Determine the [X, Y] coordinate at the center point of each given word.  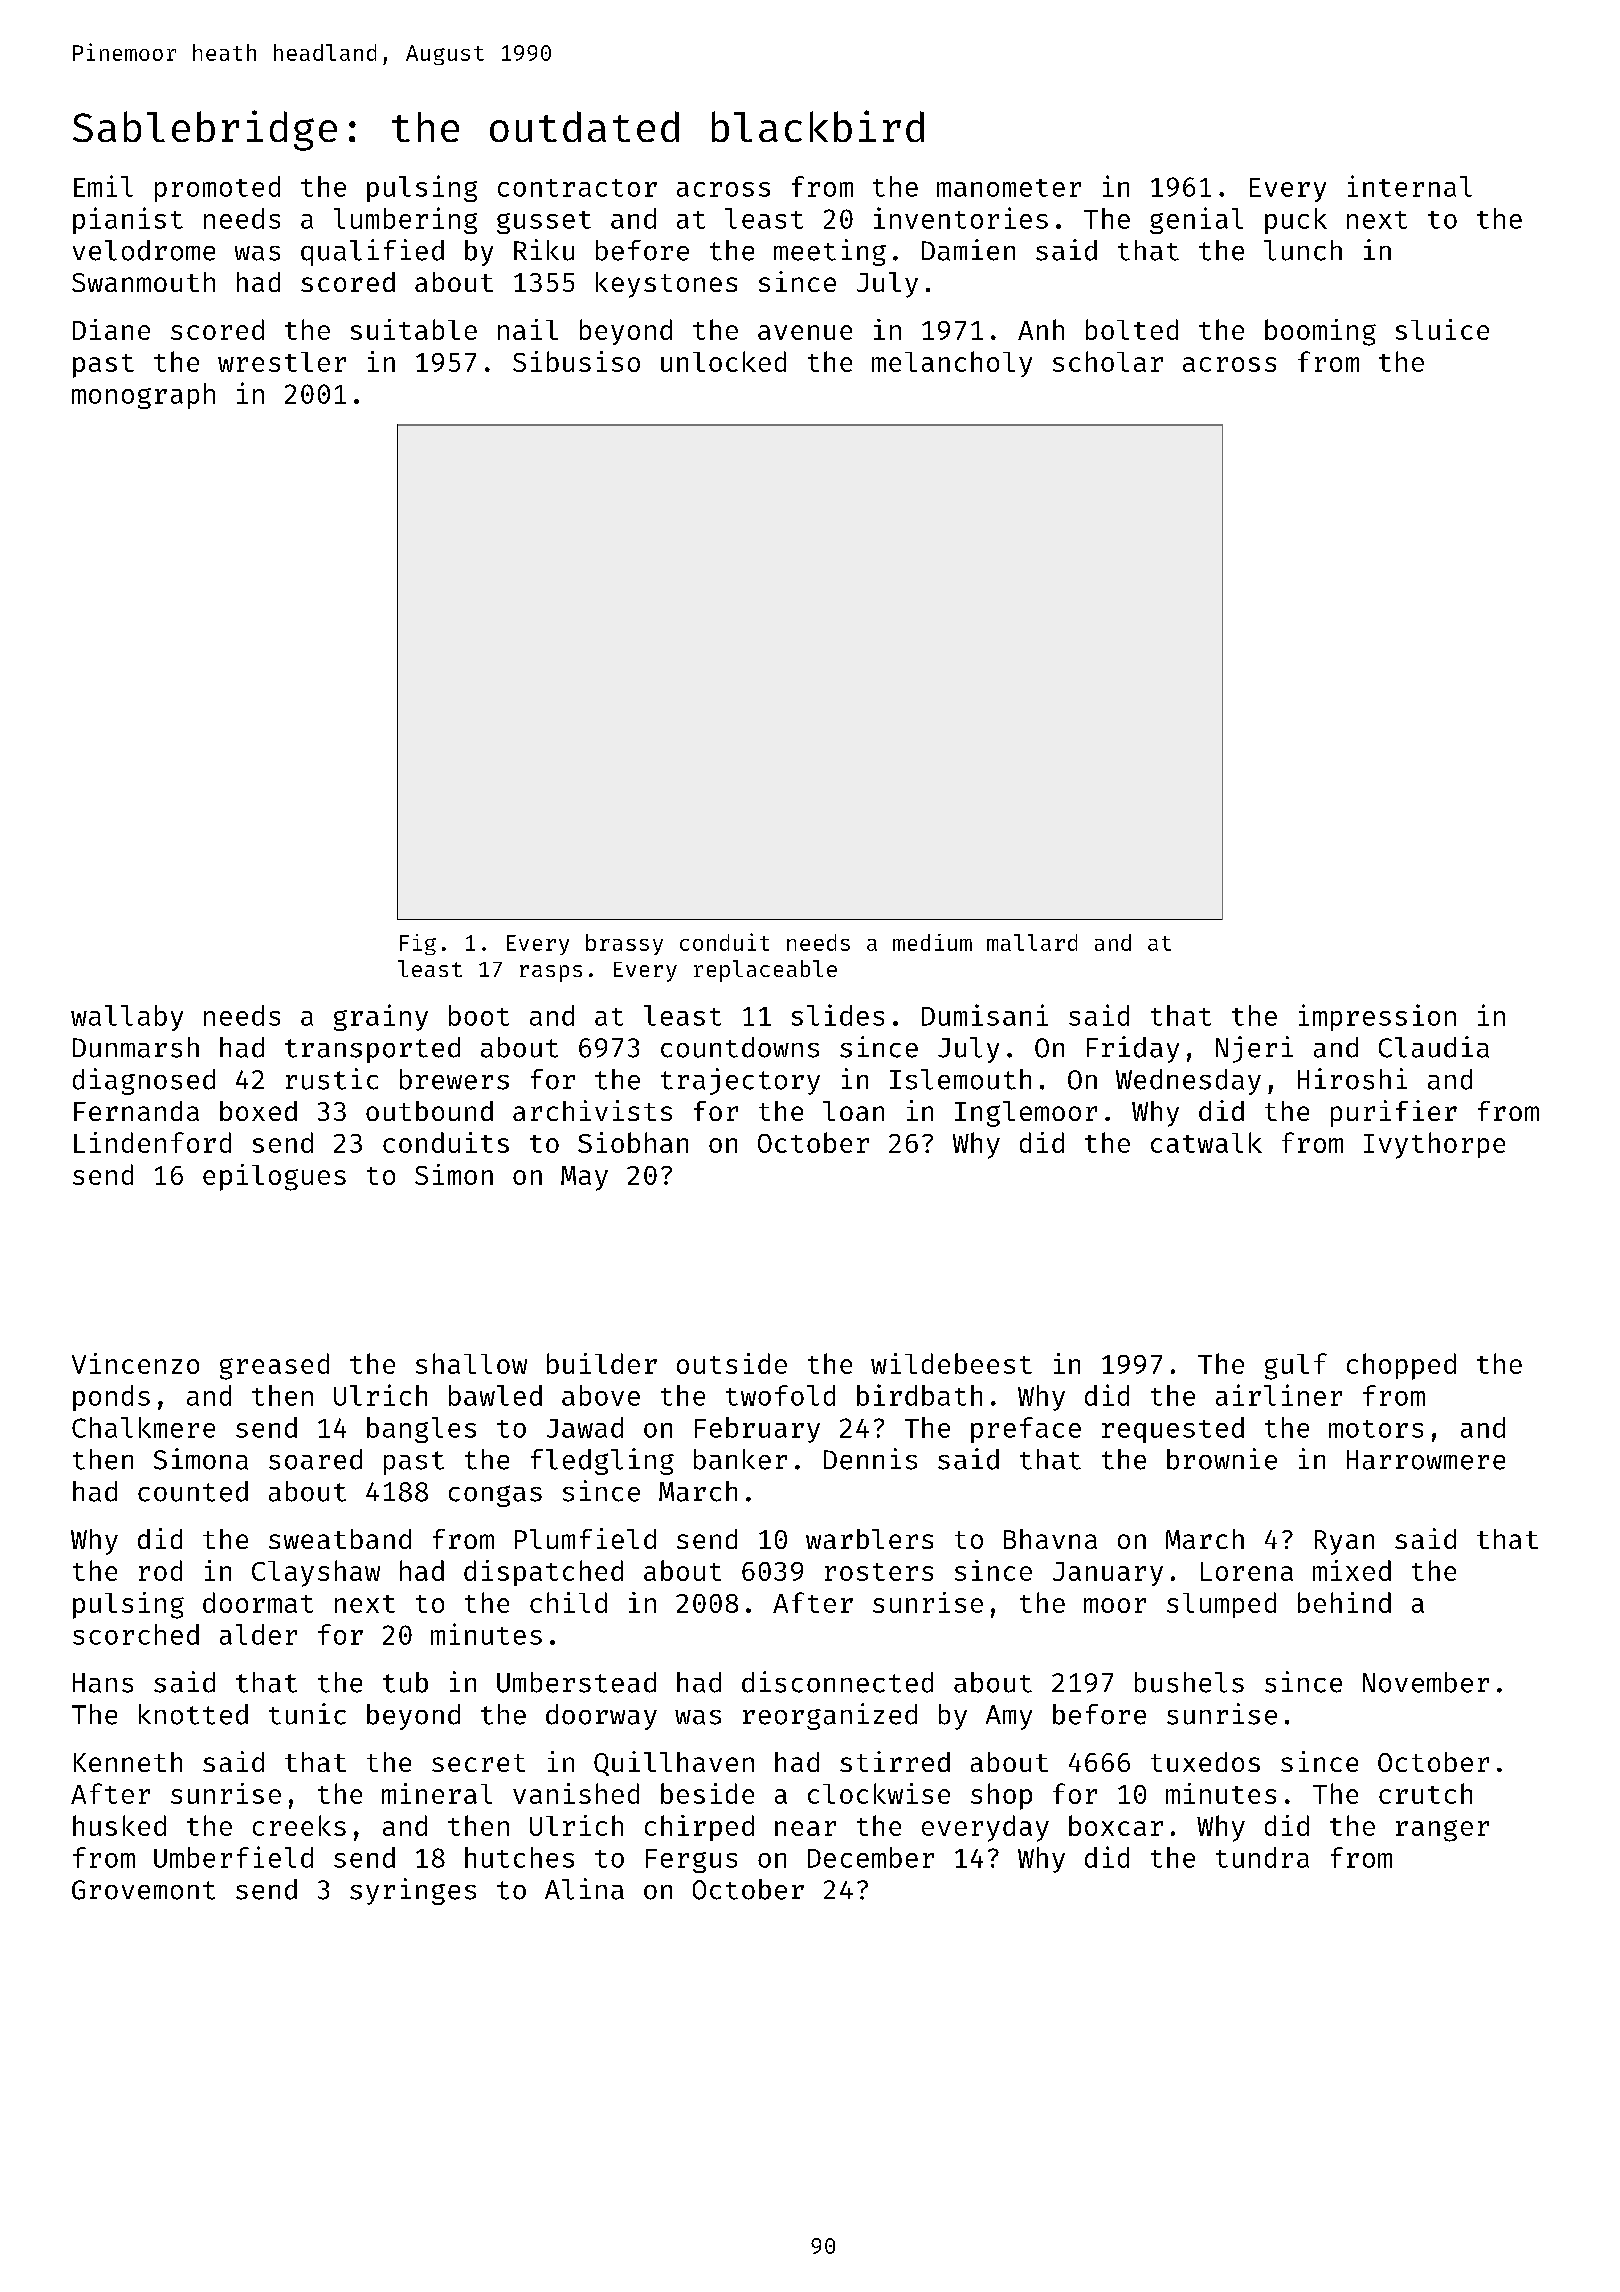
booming [1320, 332]
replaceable [765, 971]
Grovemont [143, 1890]
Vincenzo [135, 1363]
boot [479, 1015]
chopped [1401, 1366]
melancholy [952, 364]
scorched [136, 1634]
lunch [1303, 250]
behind [1344, 1602]
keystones [666, 285]
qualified [372, 252]
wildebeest [951, 1363]
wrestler [282, 362]
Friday [1133, 1049]
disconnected [837, 1682]
